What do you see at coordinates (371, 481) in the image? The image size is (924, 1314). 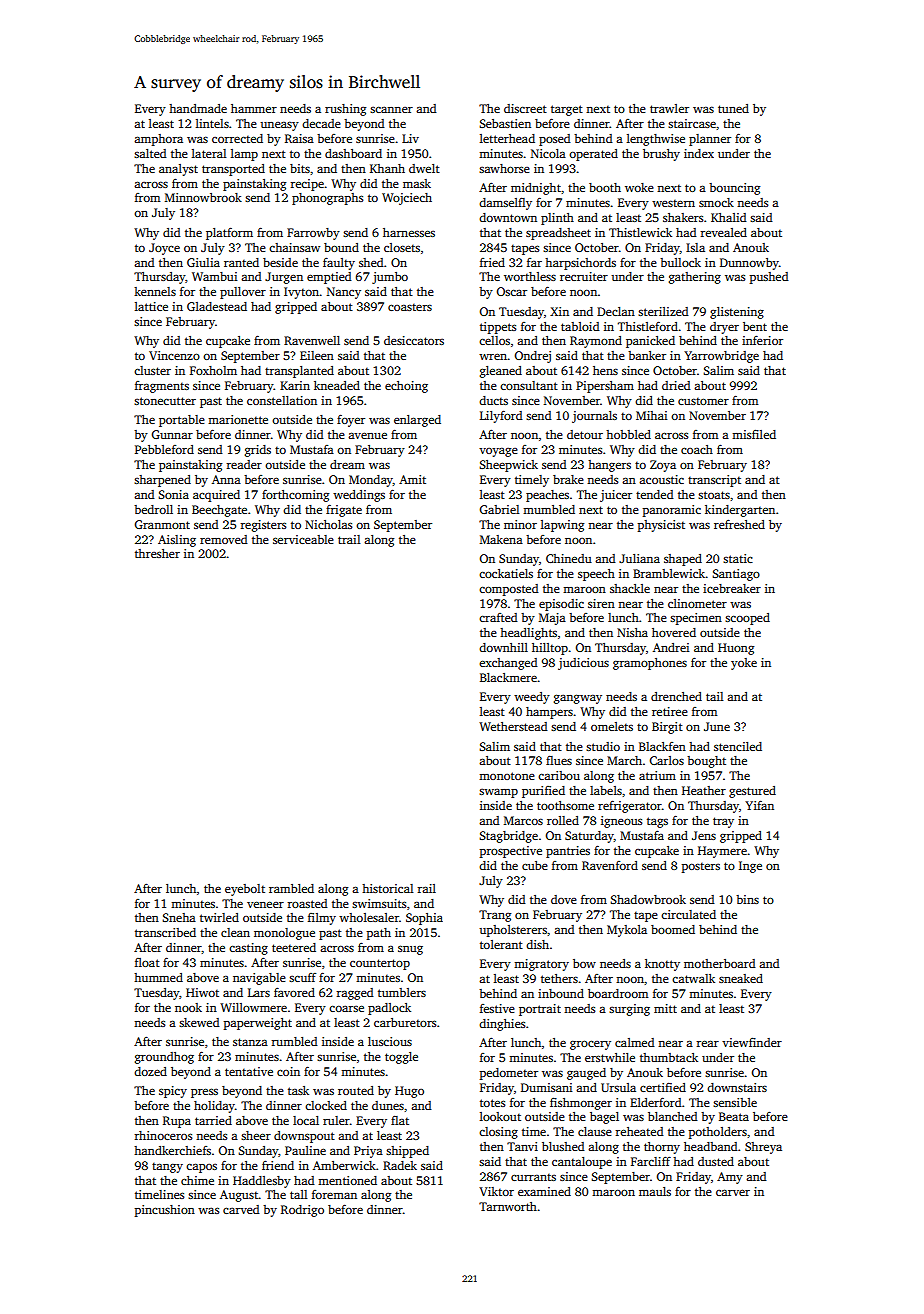 I see `Monday` at bounding box center [371, 481].
